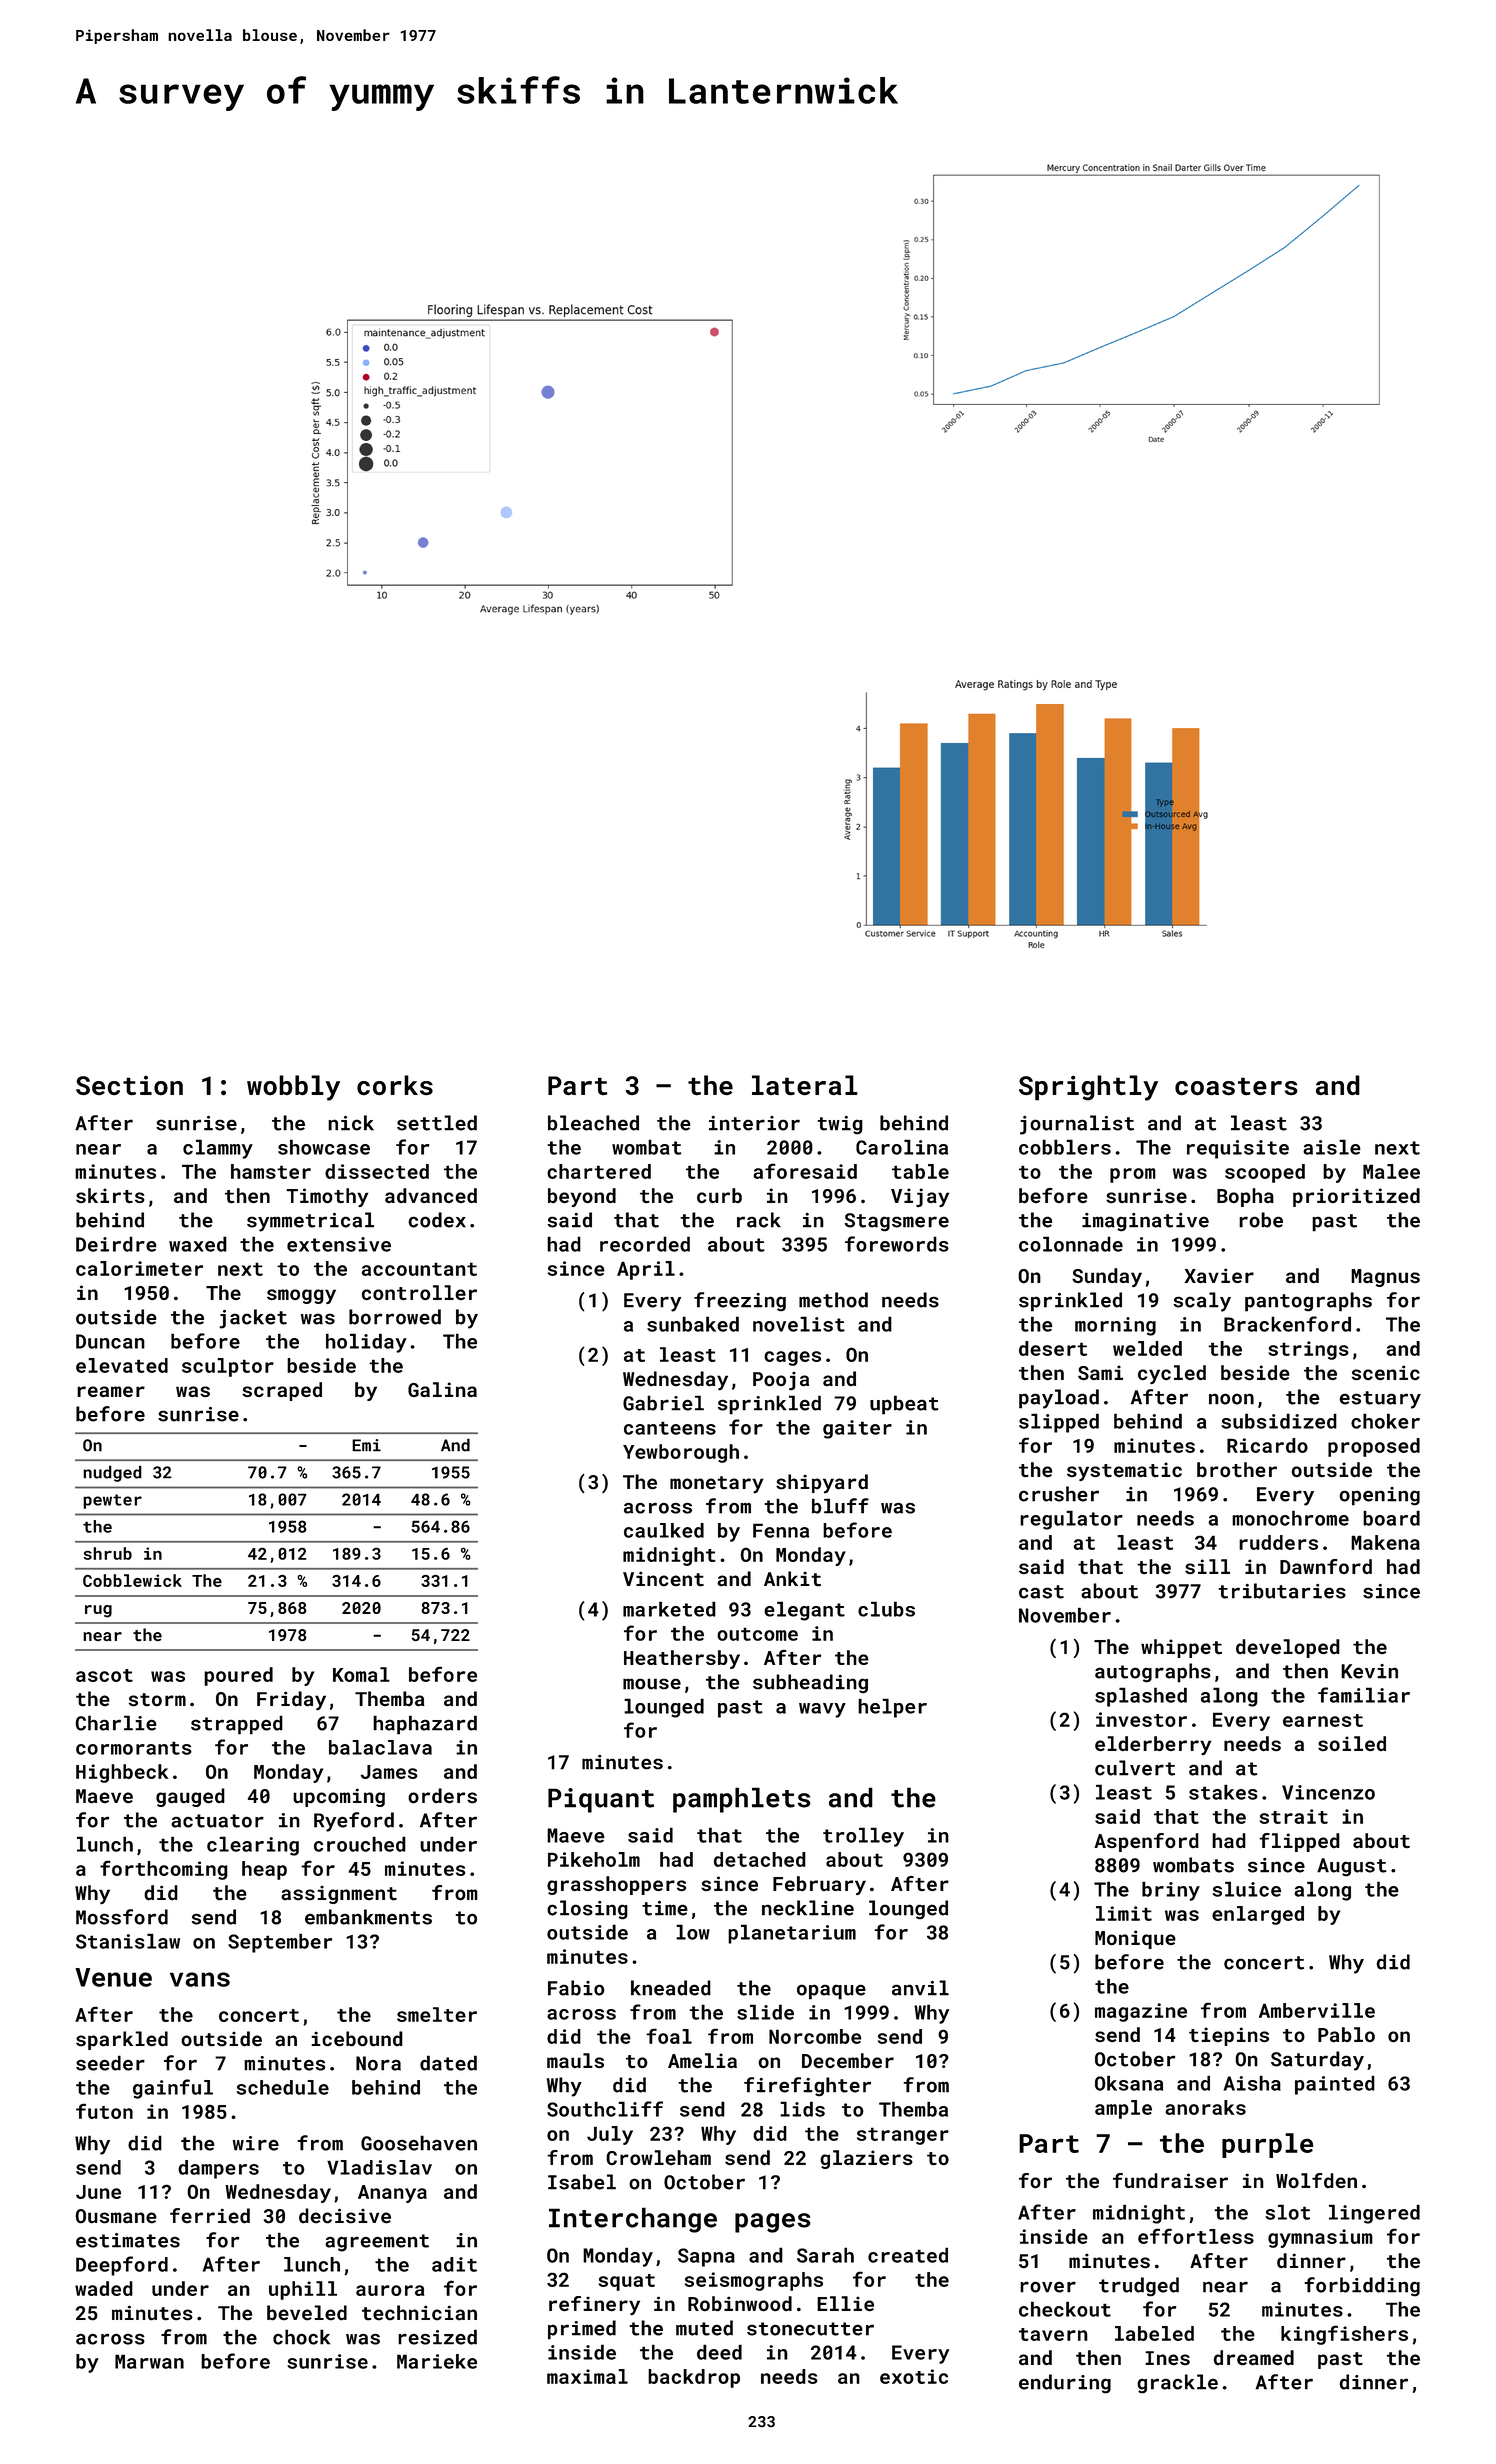 The height and width of the screenshot is (2464, 1496). I want to click on Section, so click(129, 1086).
